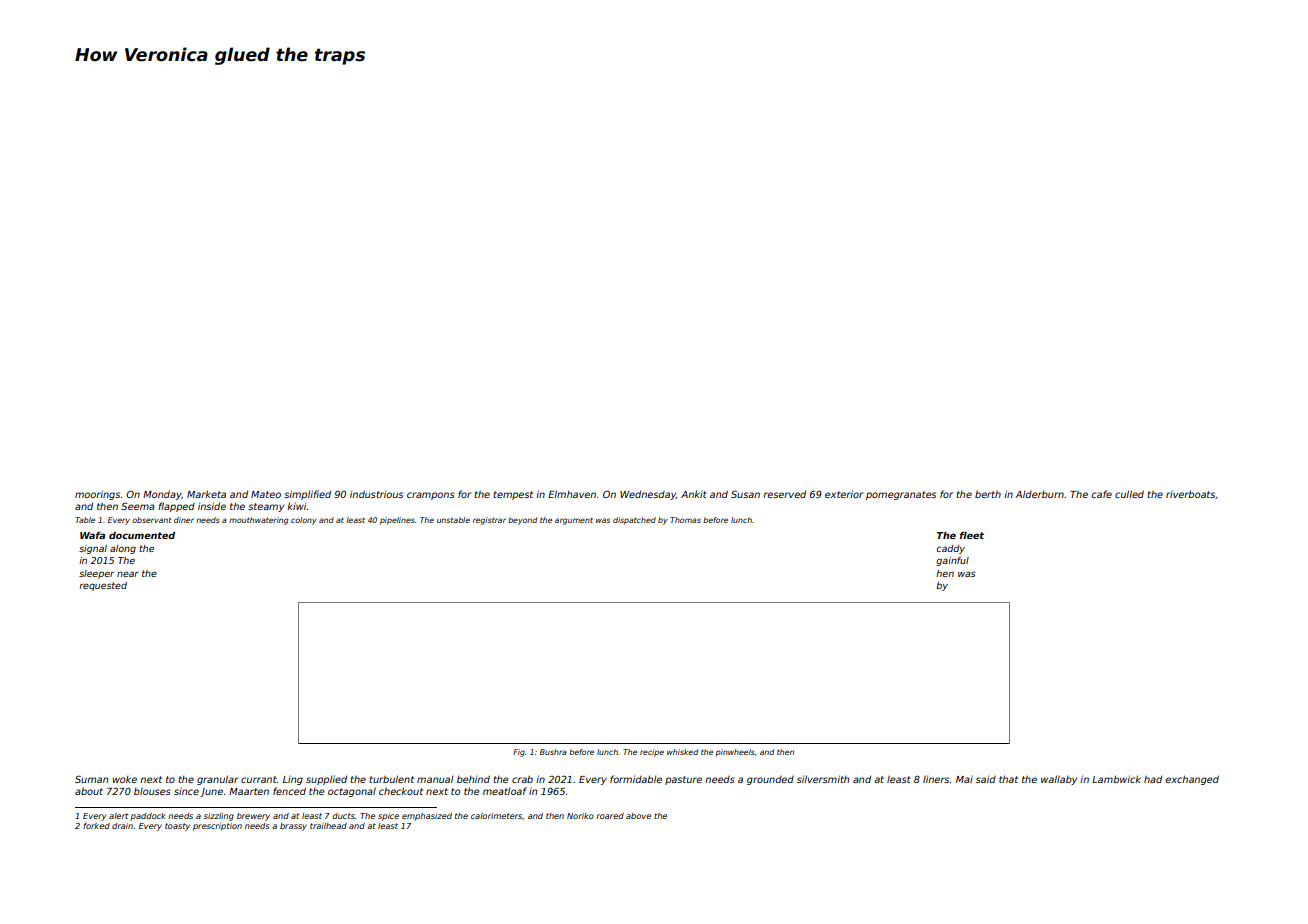  Describe the element at coordinates (936, 779) in the screenshot. I see `liners` at that location.
